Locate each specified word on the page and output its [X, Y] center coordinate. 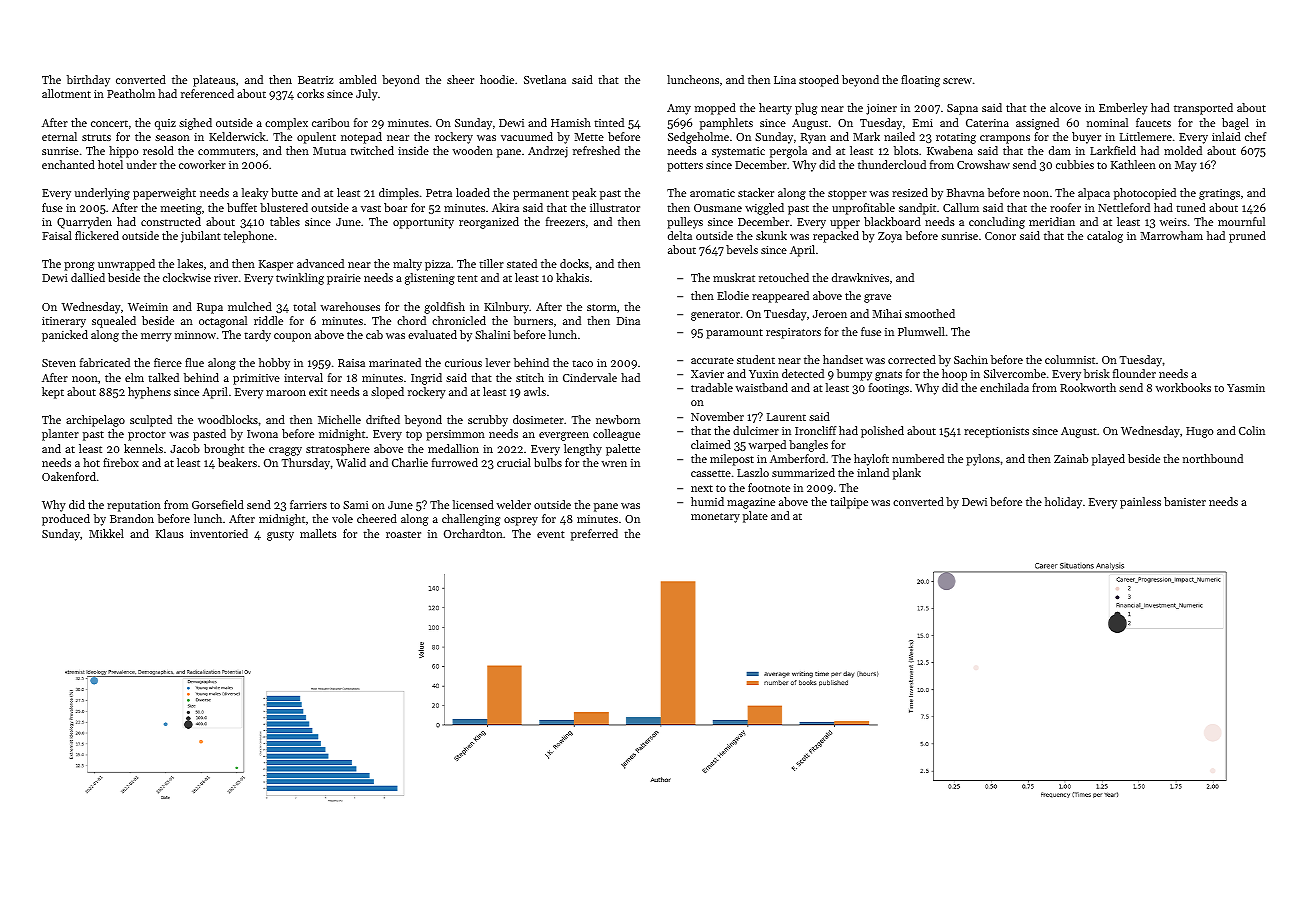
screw [957, 81]
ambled [358, 79]
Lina [785, 80]
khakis [572, 277]
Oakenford [69, 476]
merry [156, 337]
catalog [1105, 237]
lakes [190, 263]
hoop [954, 375]
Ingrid [426, 379]
